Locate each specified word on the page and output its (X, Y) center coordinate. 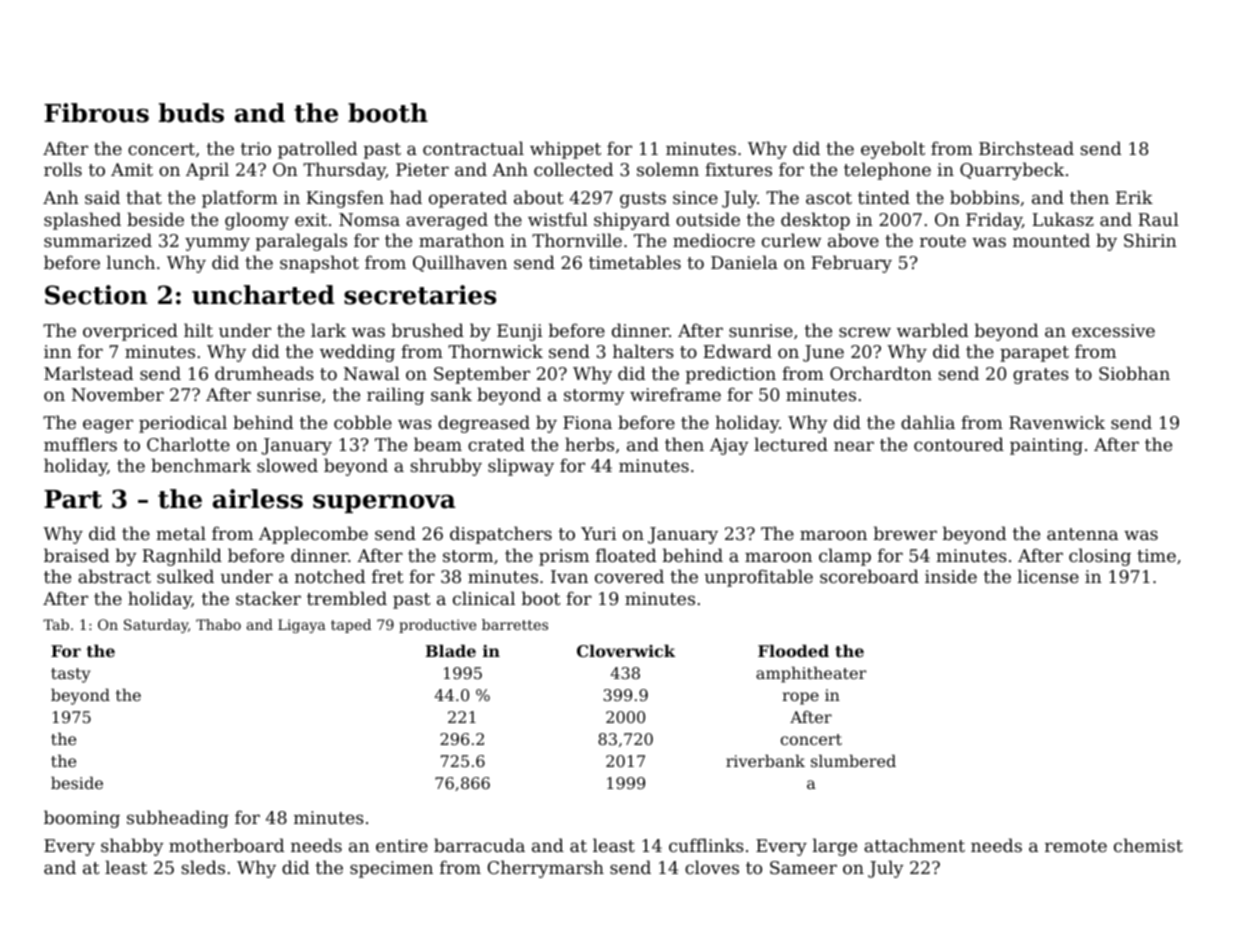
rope (800, 698)
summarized (98, 240)
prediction (731, 375)
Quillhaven (460, 263)
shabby (132, 847)
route (943, 241)
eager (108, 426)
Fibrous (96, 113)
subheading (178, 819)
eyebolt (893, 150)
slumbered (853, 761)
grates (1041, 376)
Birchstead (1026, 148)
